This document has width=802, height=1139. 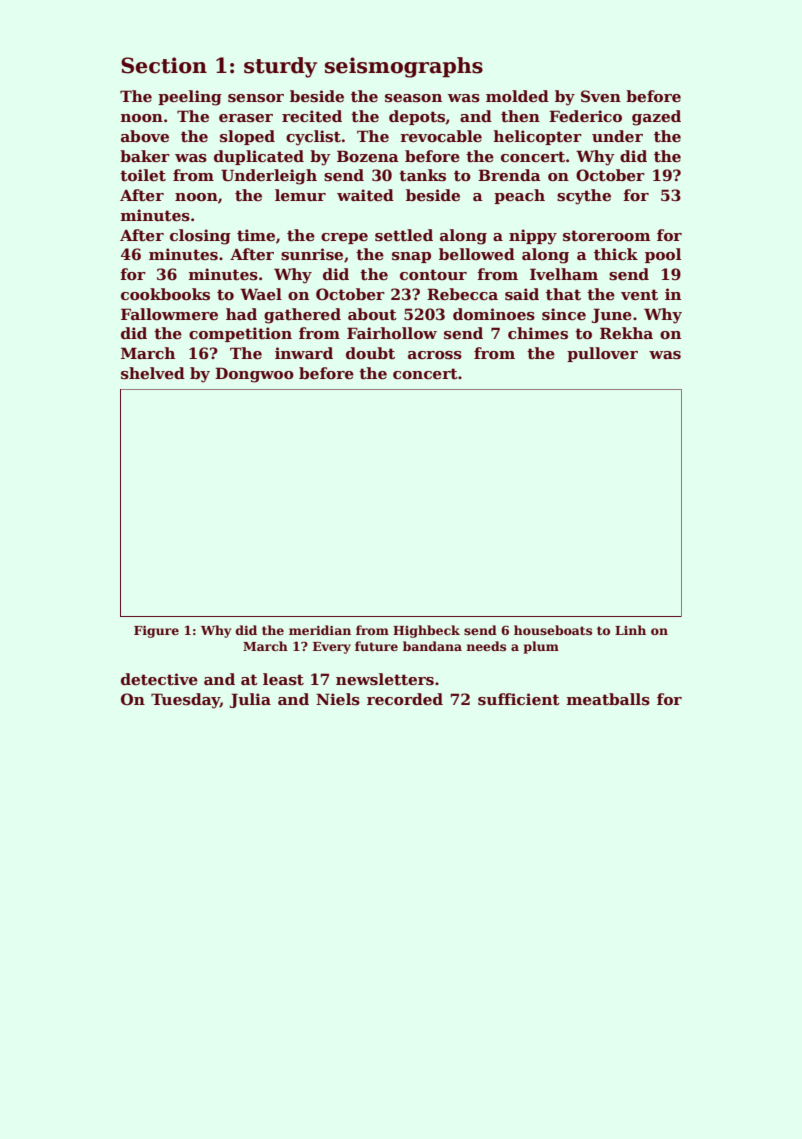 What do you see at coordinates (630, 630) in the document?
I see `Linh` at bounding box center [630, 630].
